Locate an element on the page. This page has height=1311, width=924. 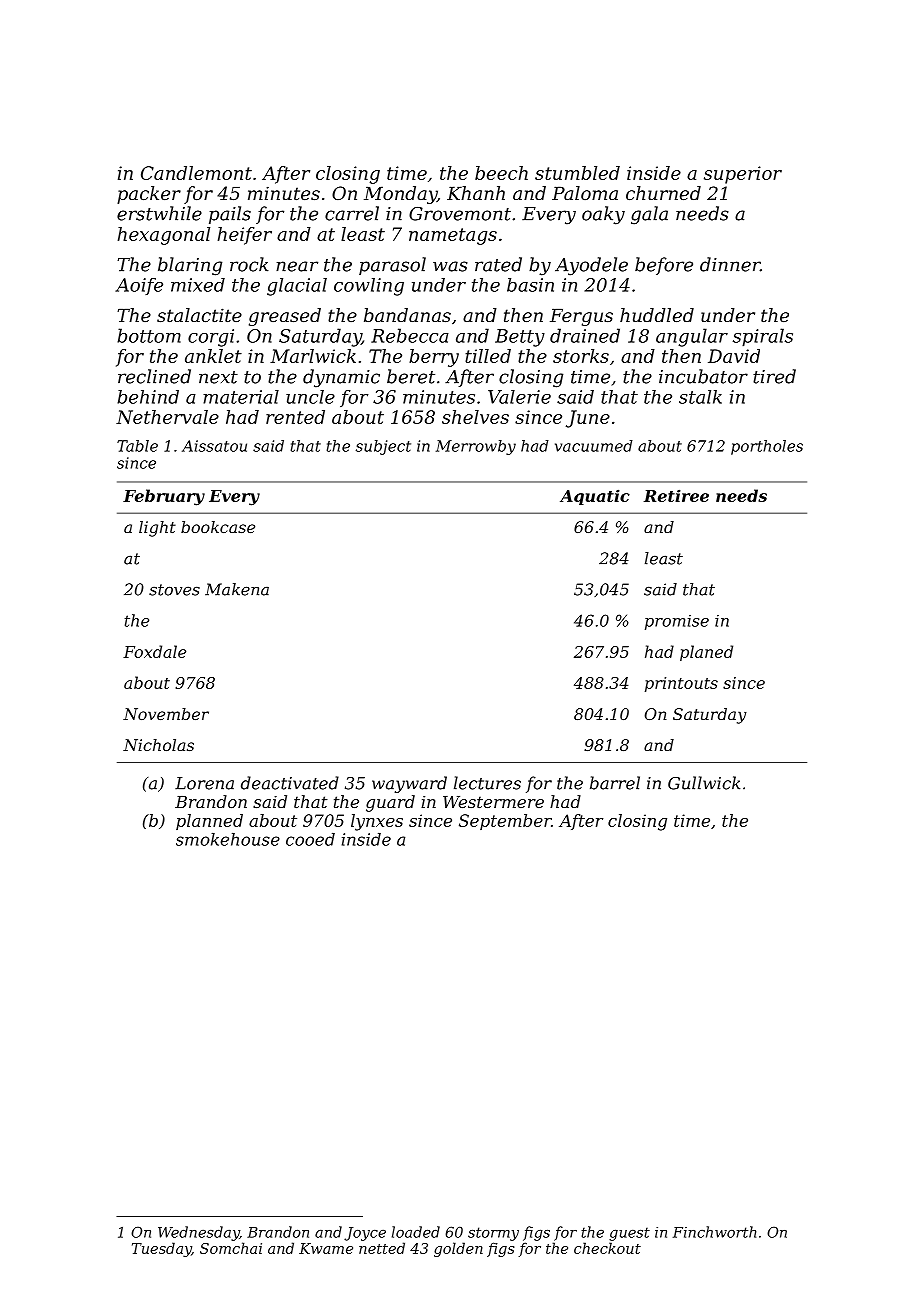
light is located at coordinates (157, 529).
